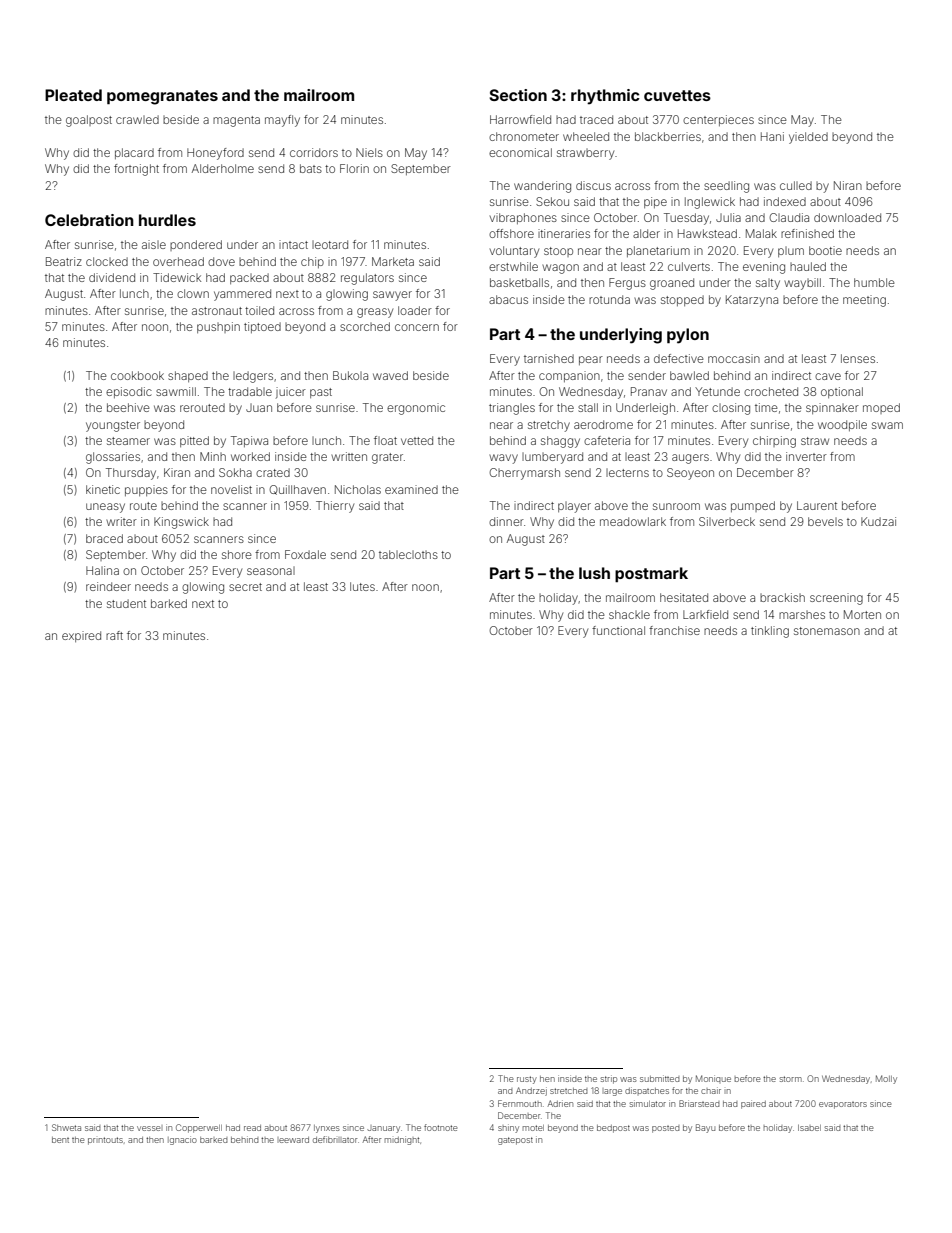  Describe the element at coordinates (770, 632) in the document. I see `tinkling` at that location.
